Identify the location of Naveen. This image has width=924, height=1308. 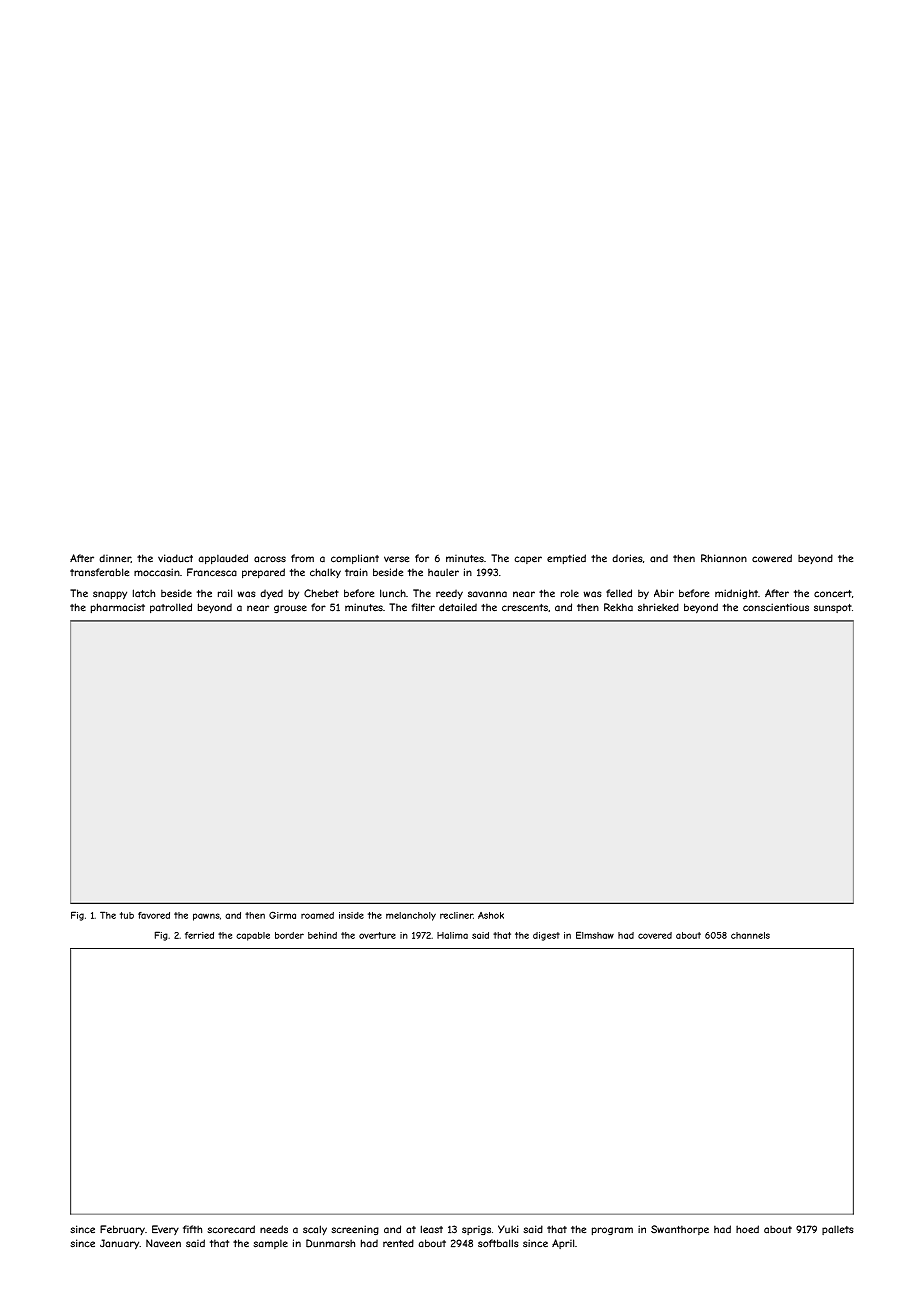
(163, 1243).
